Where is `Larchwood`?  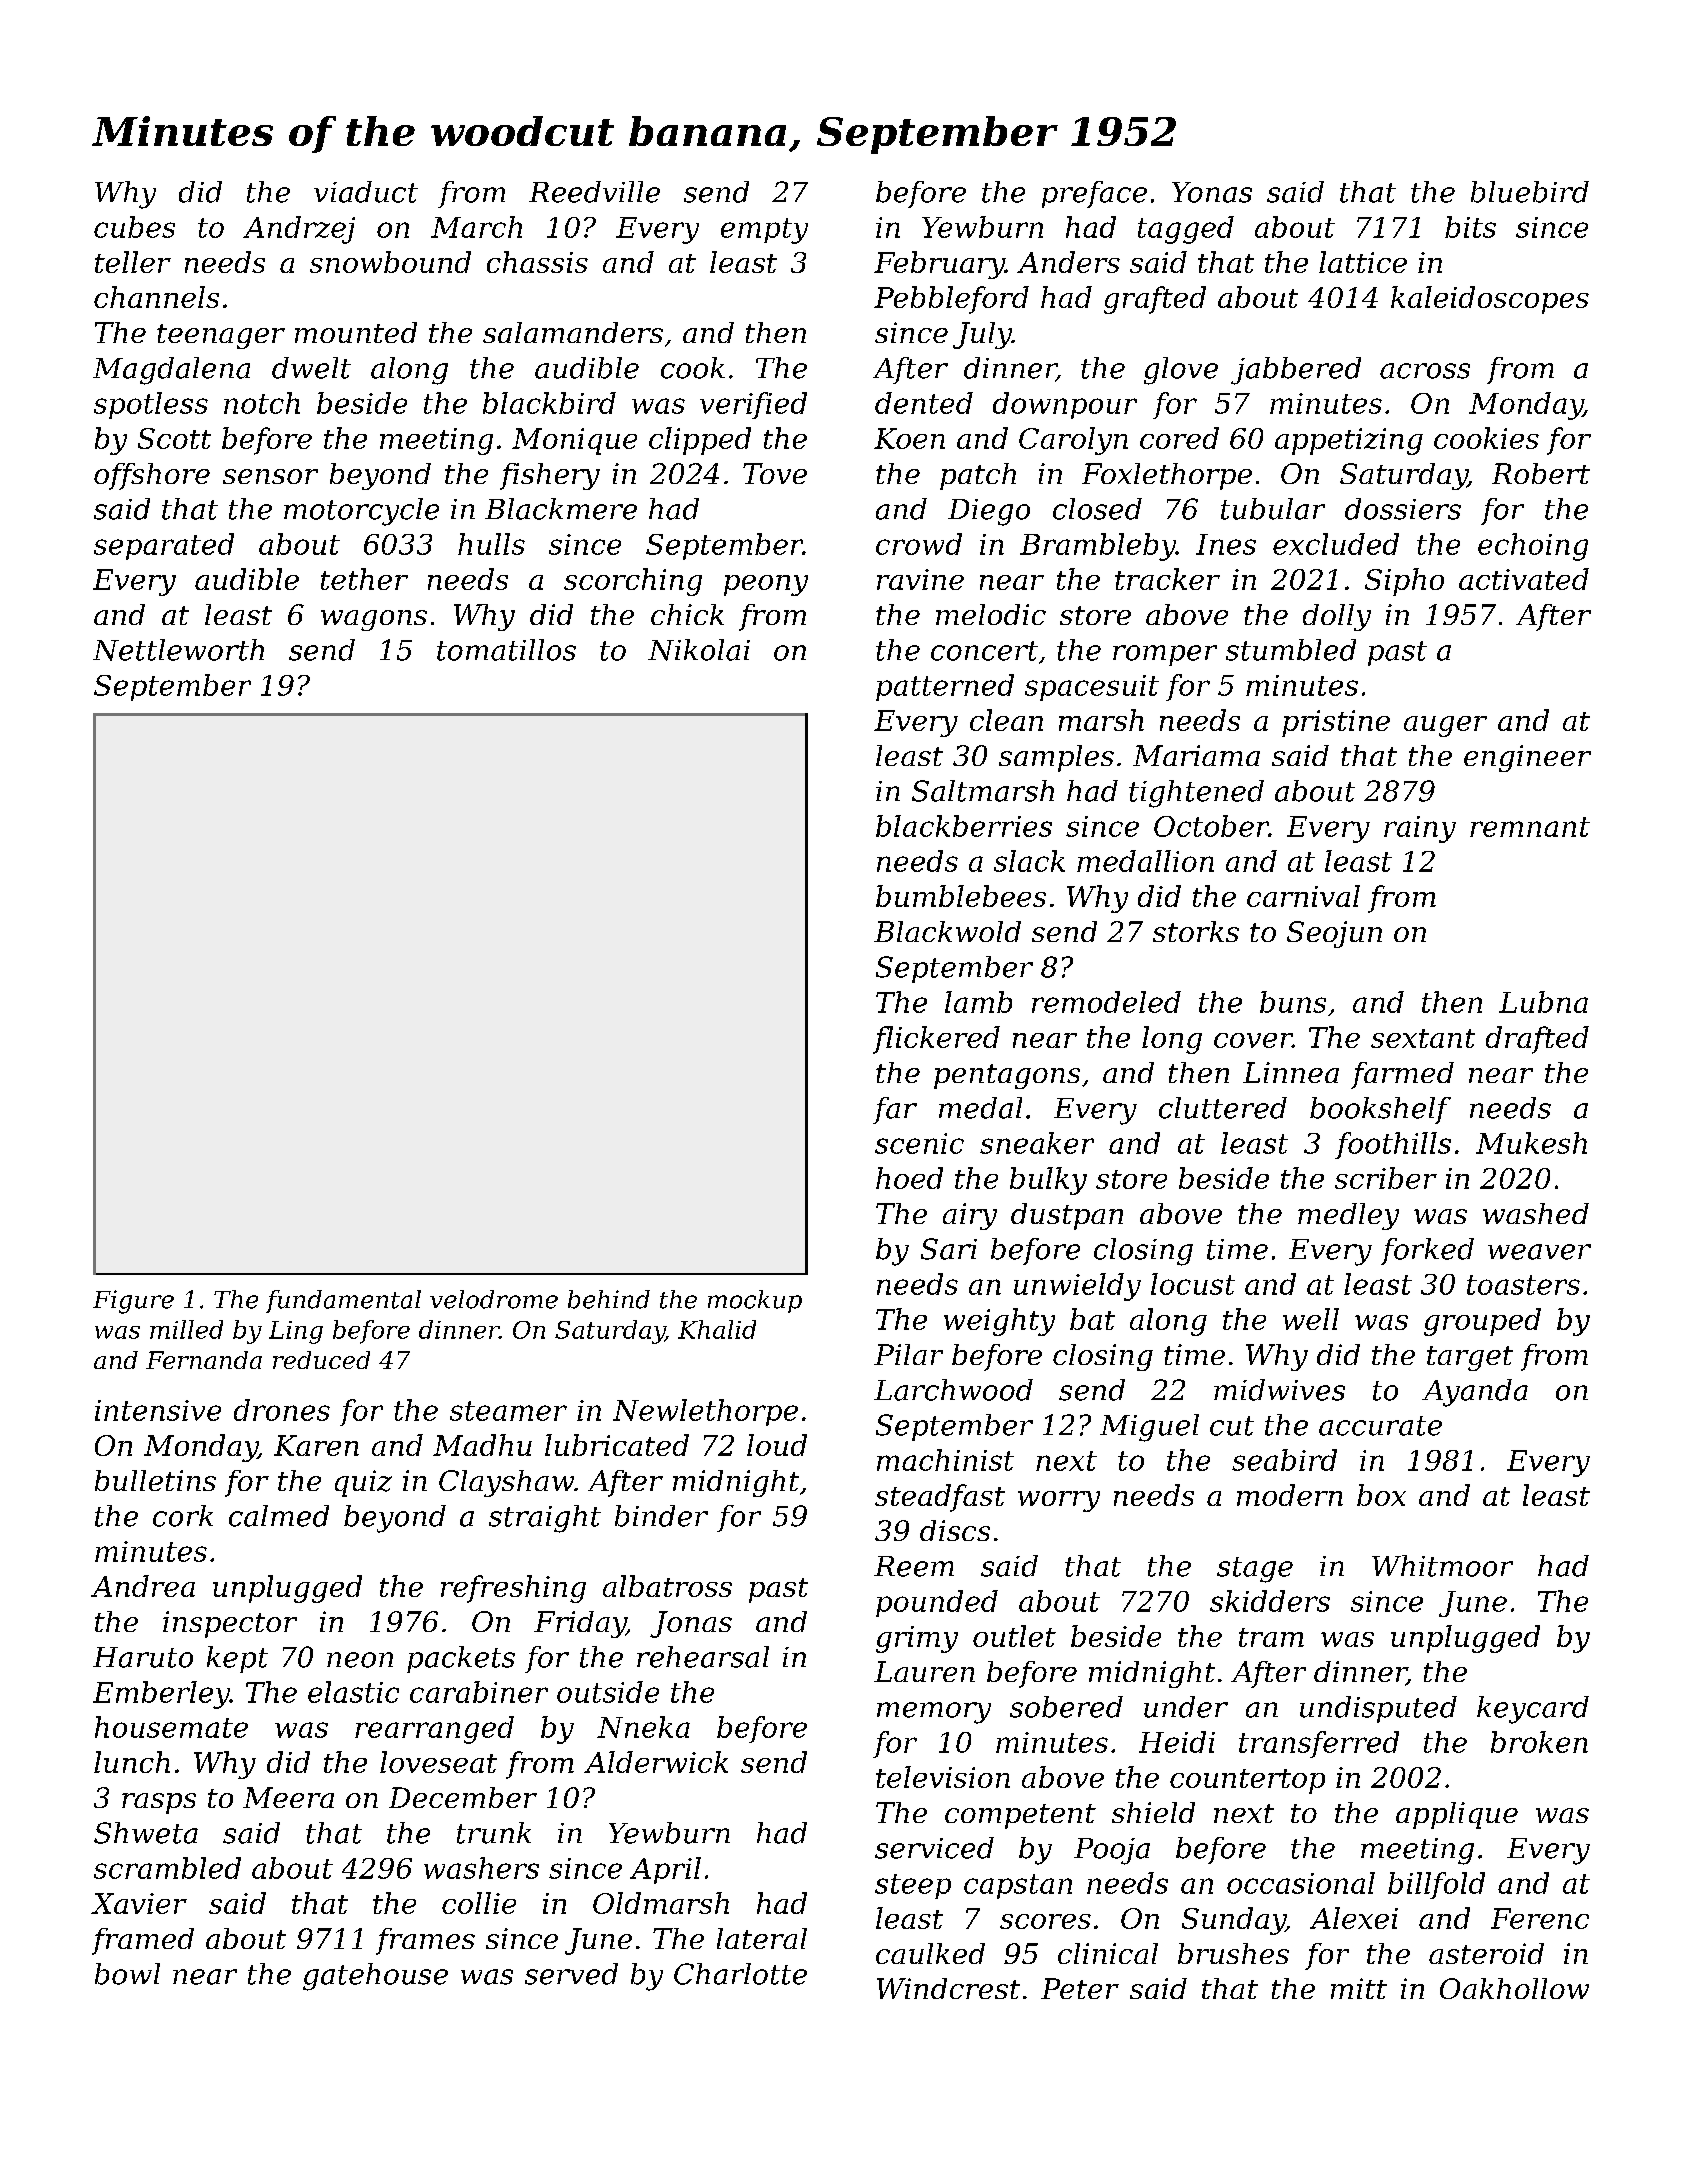
Larchwood is located at coordinates (953, 1390).
